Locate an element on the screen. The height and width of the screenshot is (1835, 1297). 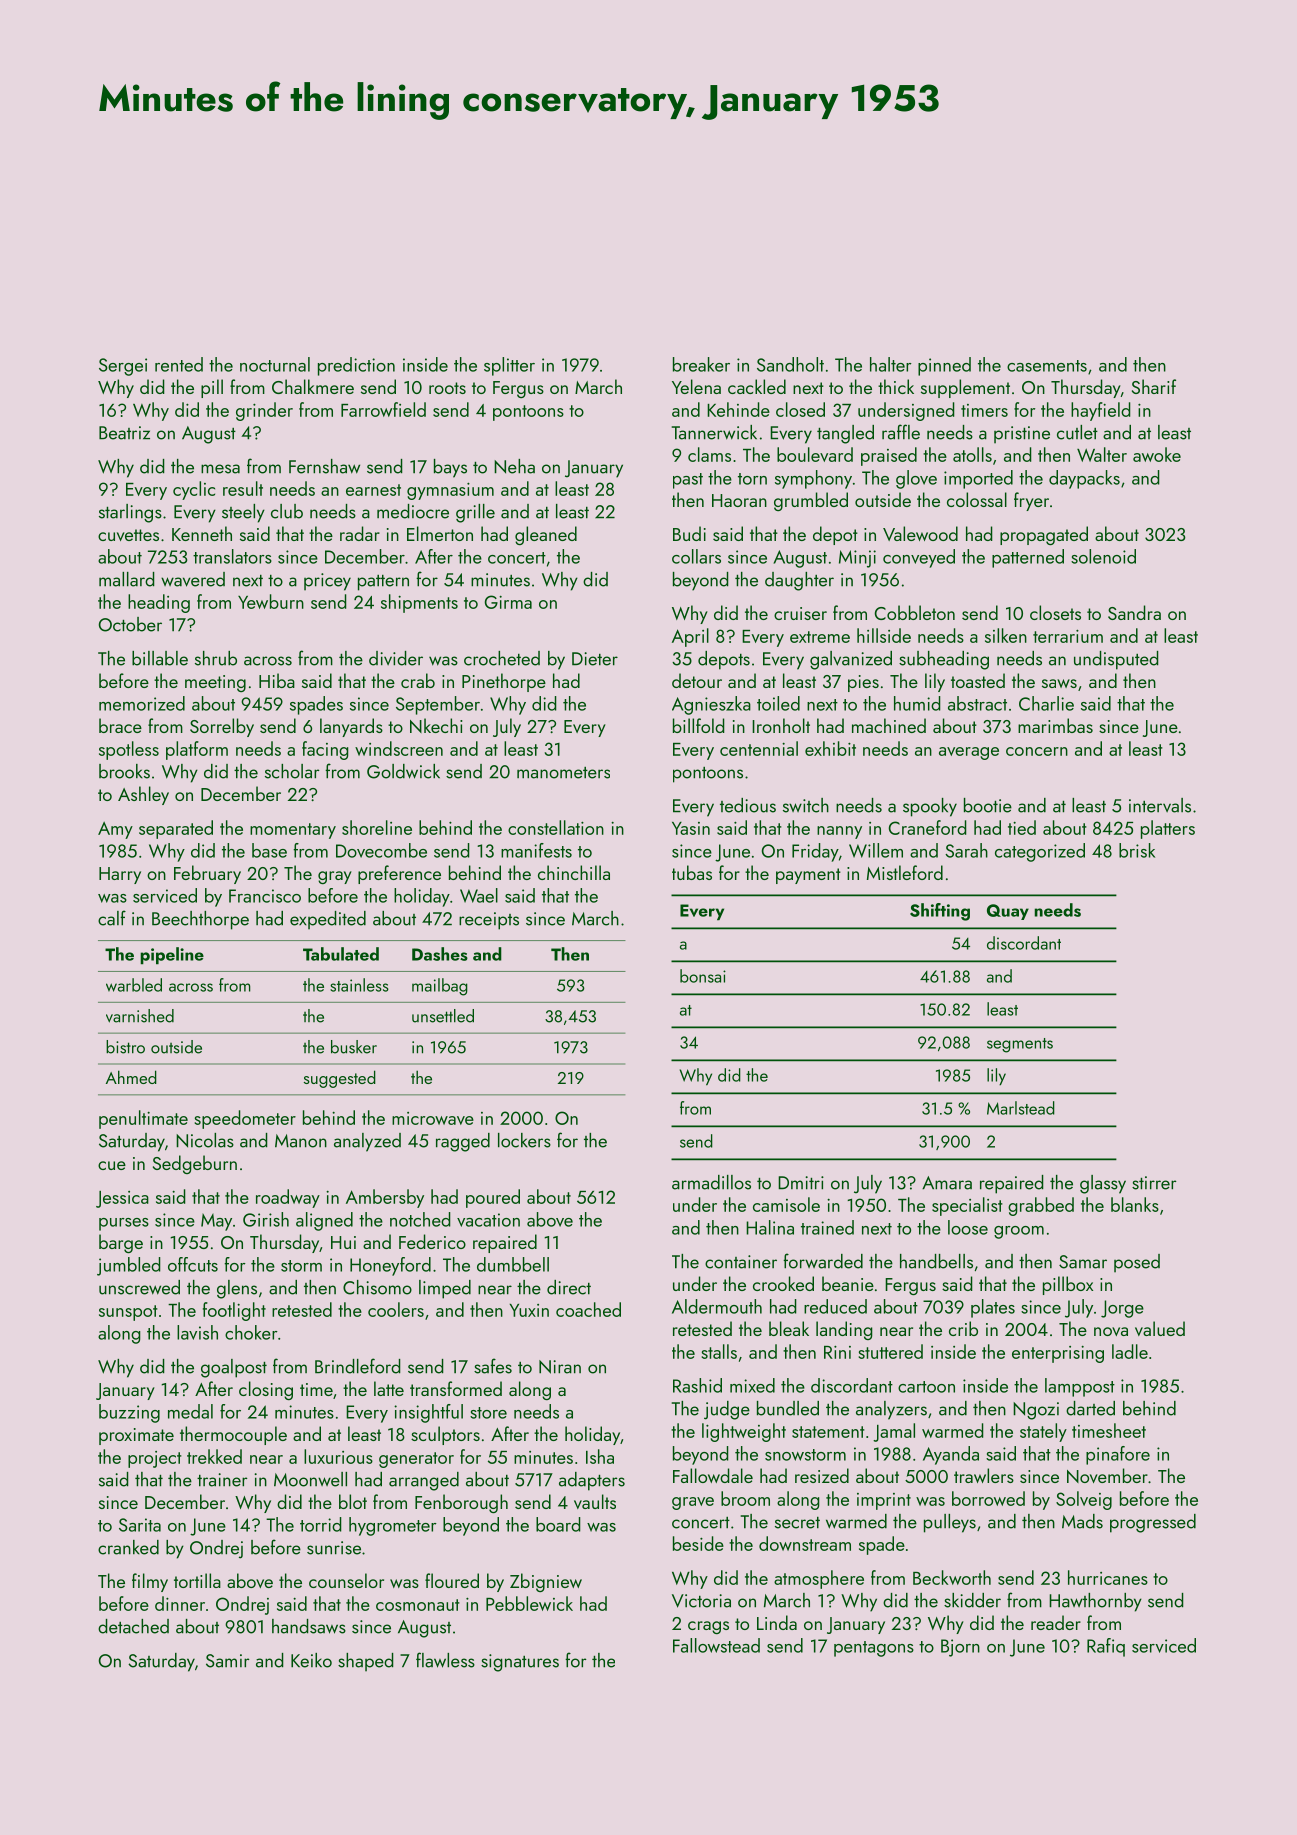
solenoid is located at coordinates (1103, 556).
